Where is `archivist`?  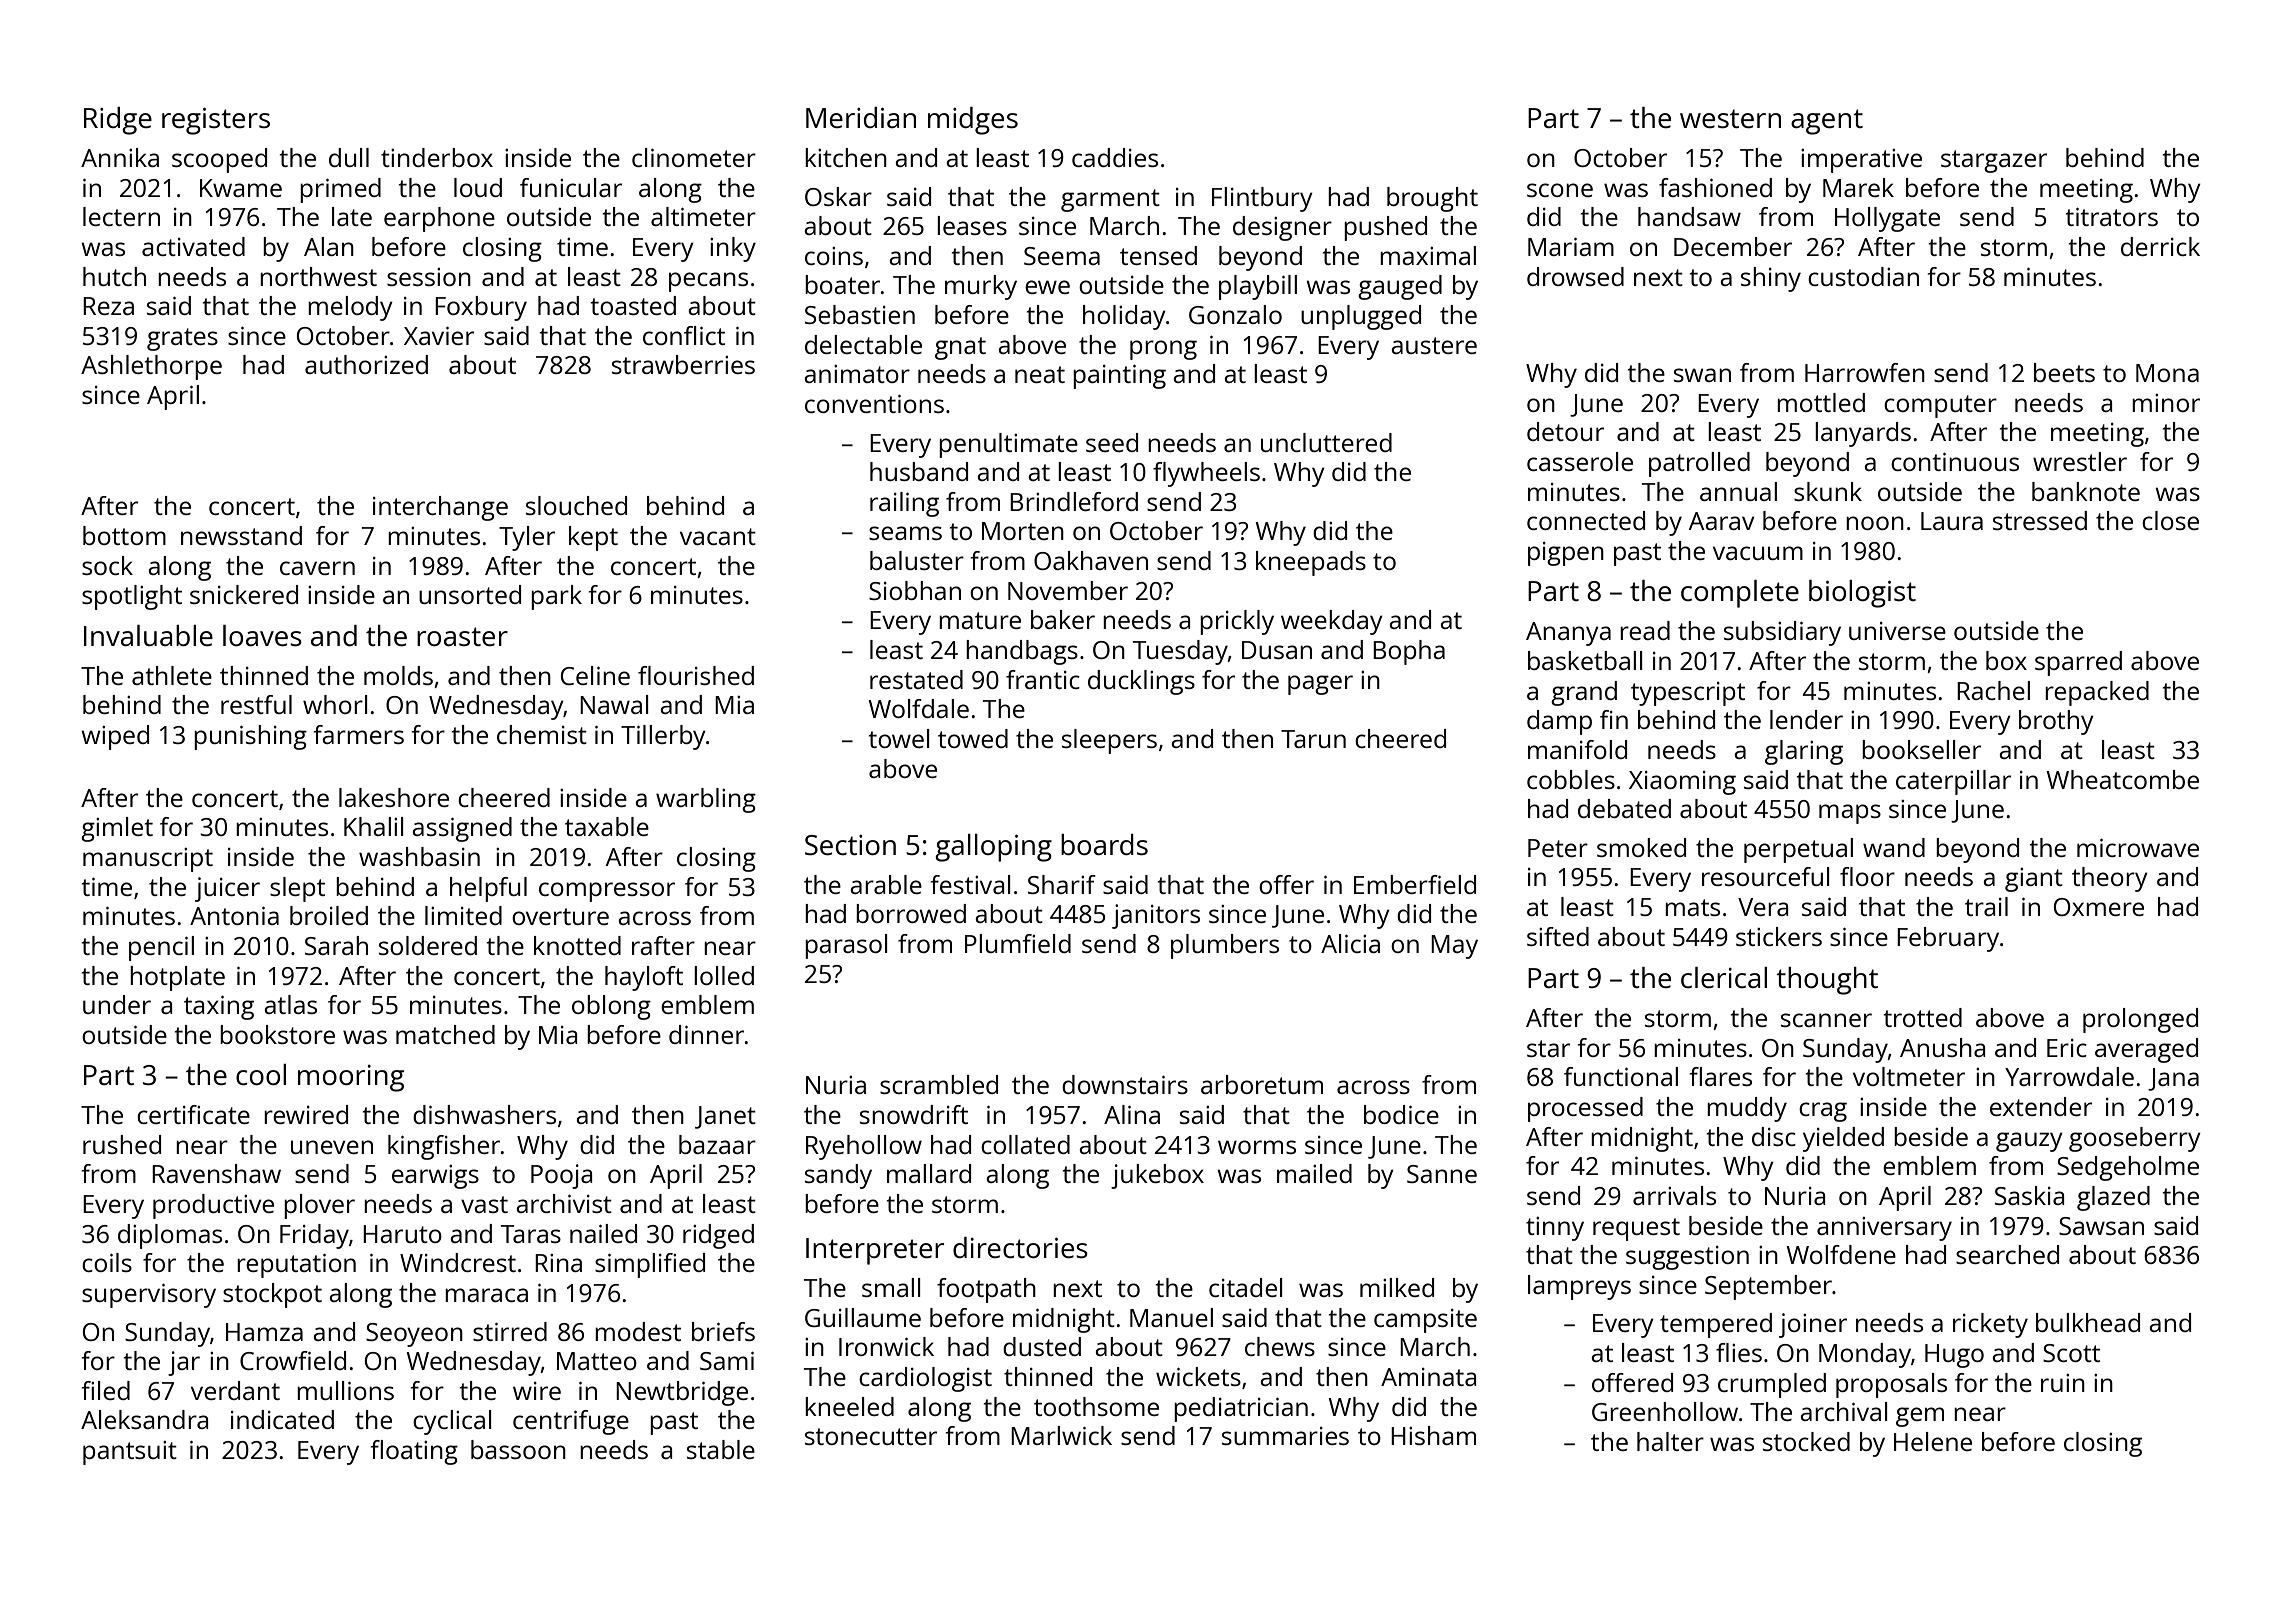
archivist is located at coordinates (564, 1203).
